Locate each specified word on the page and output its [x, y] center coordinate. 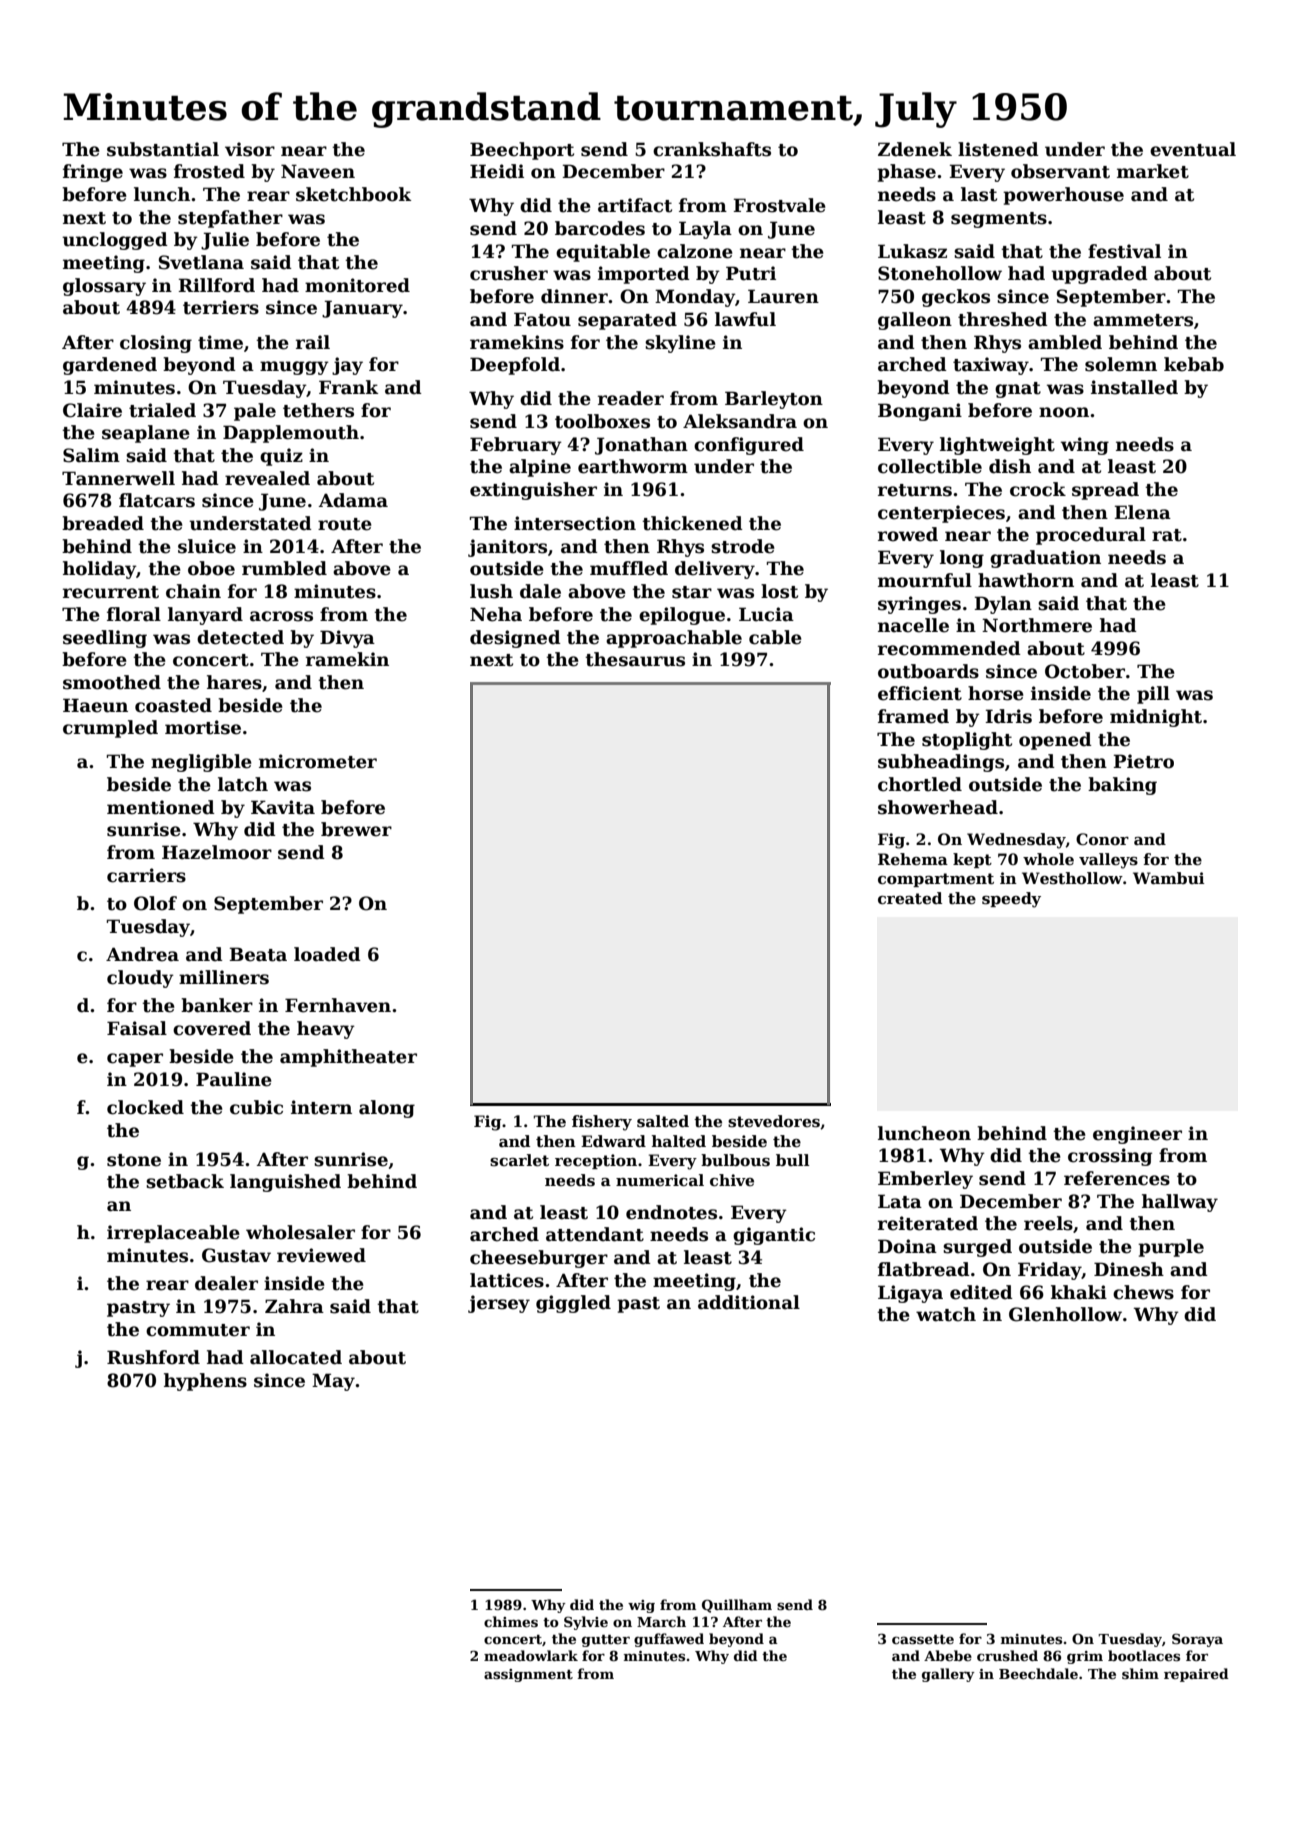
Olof [155, 903]
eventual [1193, 149]
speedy [1011, 900]
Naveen [318, 171]
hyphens [205, 1382]
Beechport [522, 151]
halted [679, 1141]
